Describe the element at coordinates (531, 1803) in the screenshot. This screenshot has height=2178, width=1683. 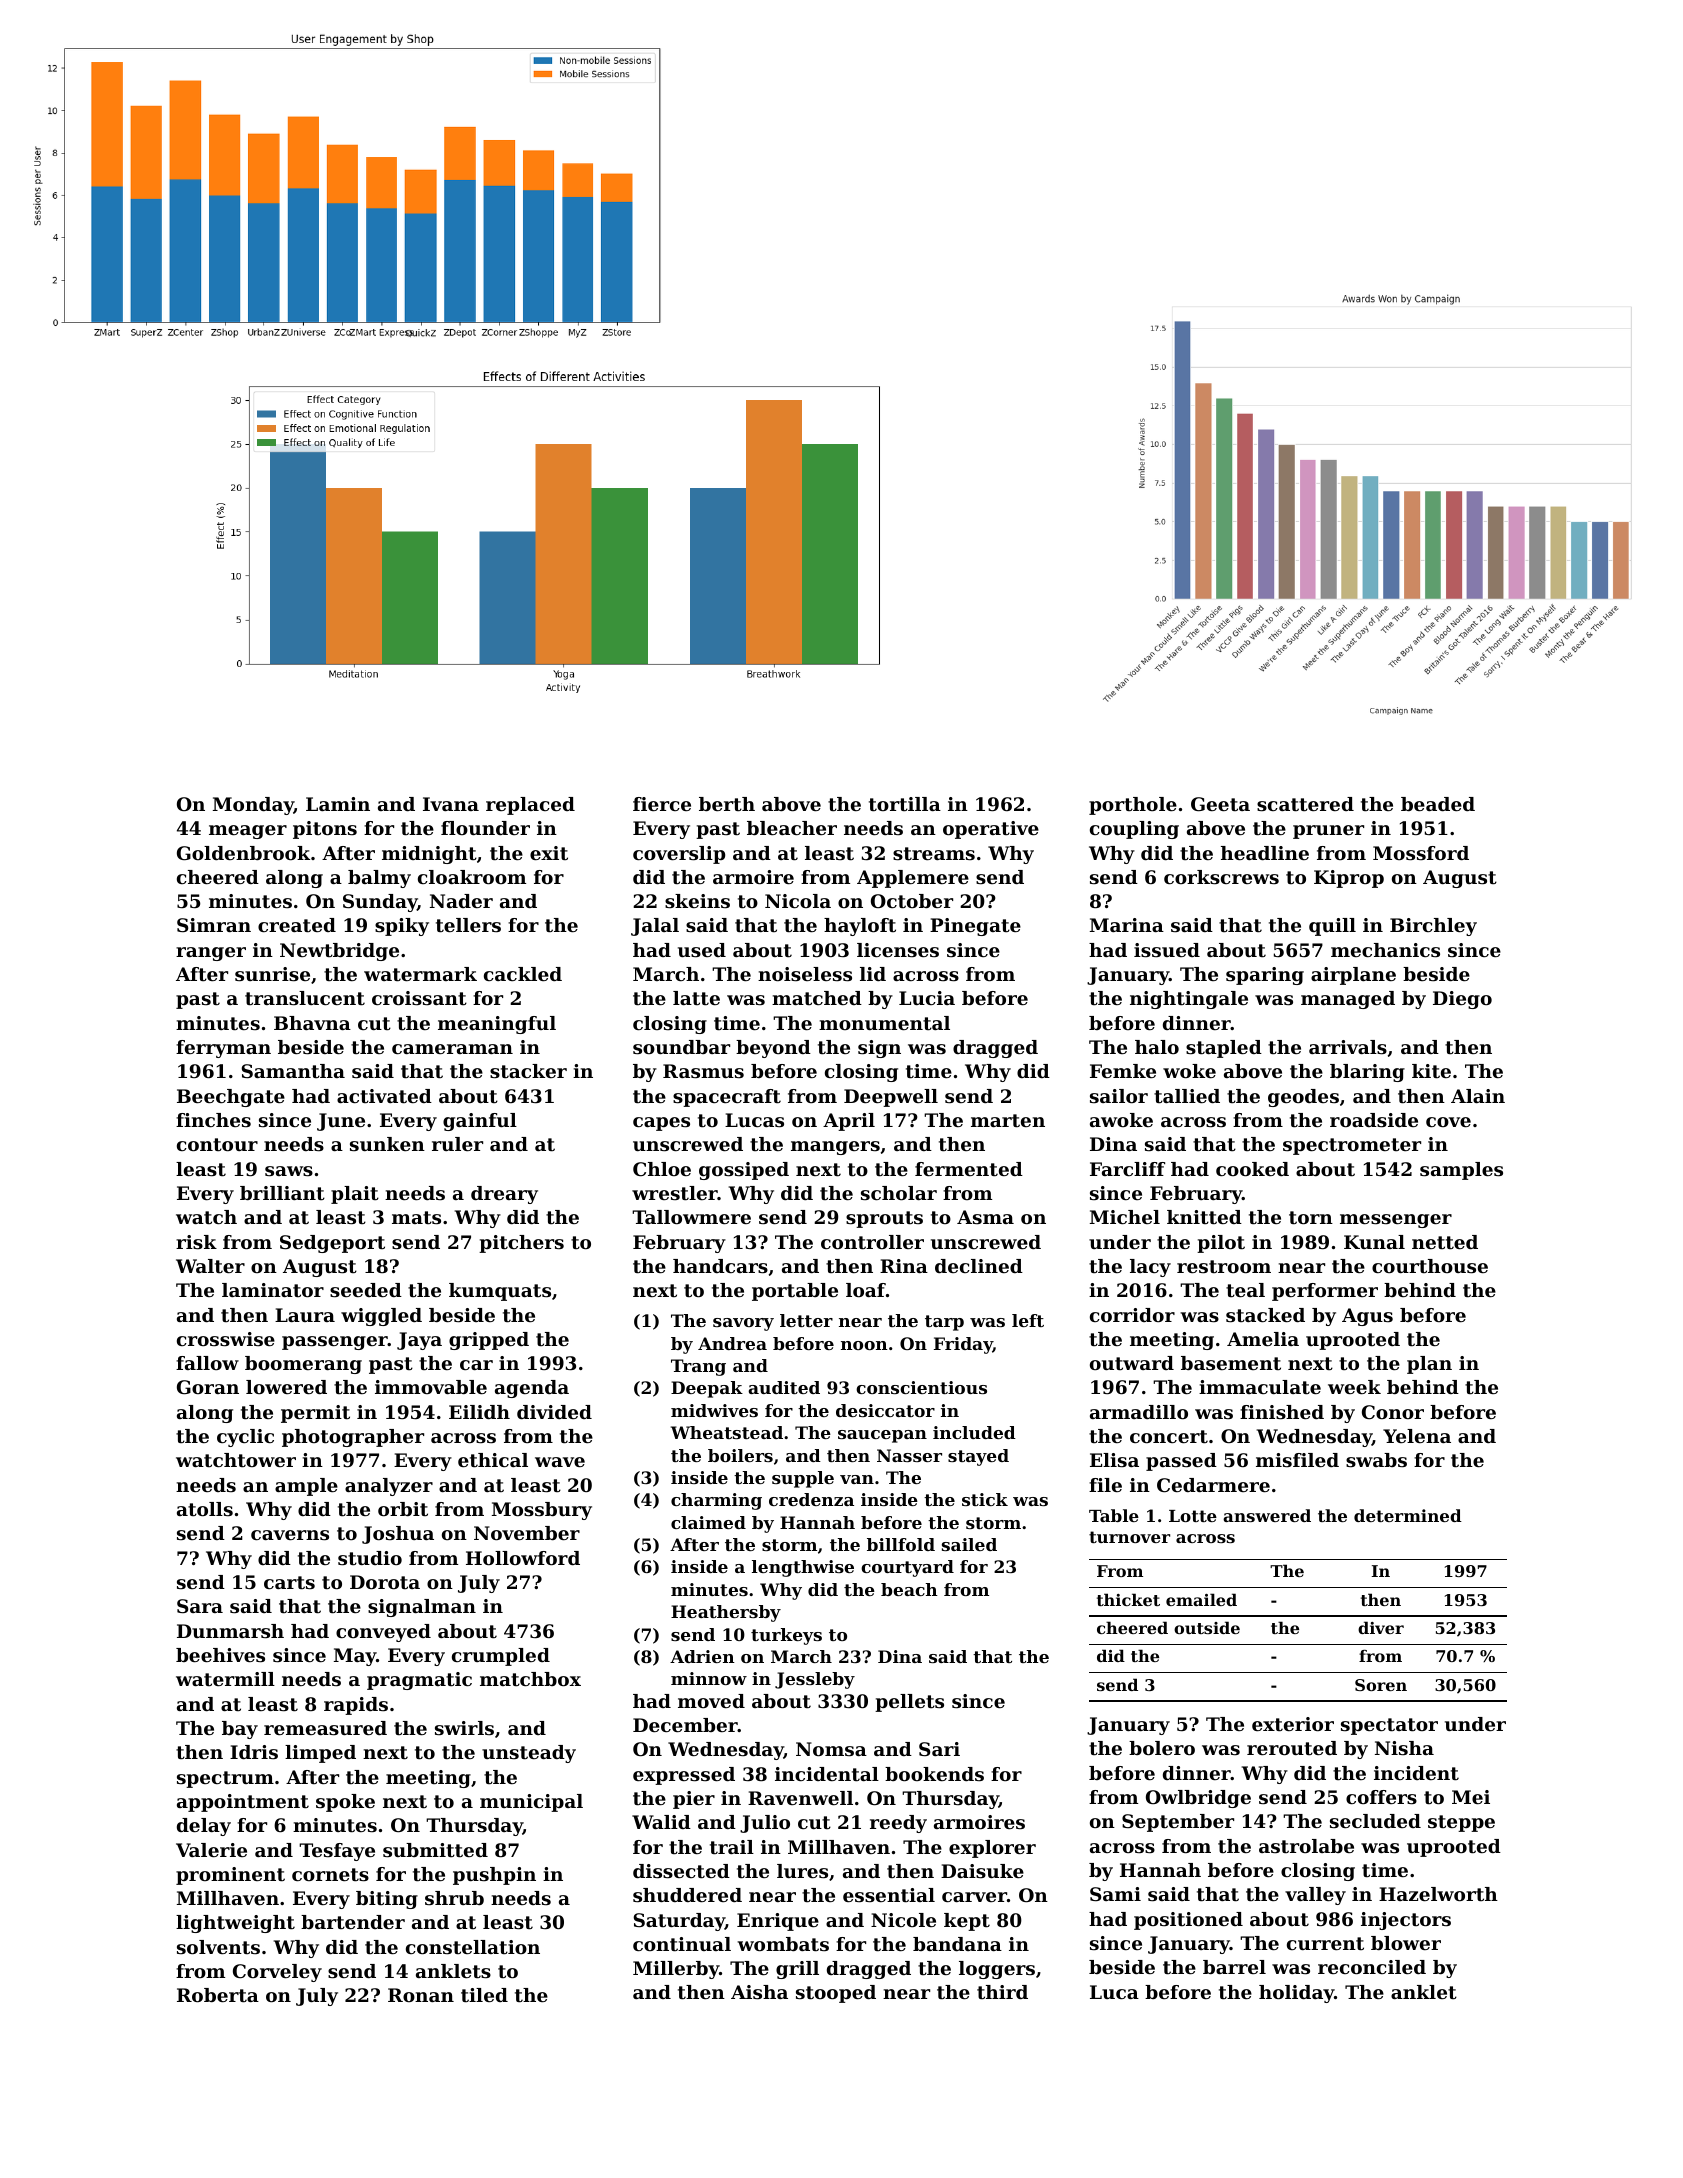
I see `municipal` at that location.
